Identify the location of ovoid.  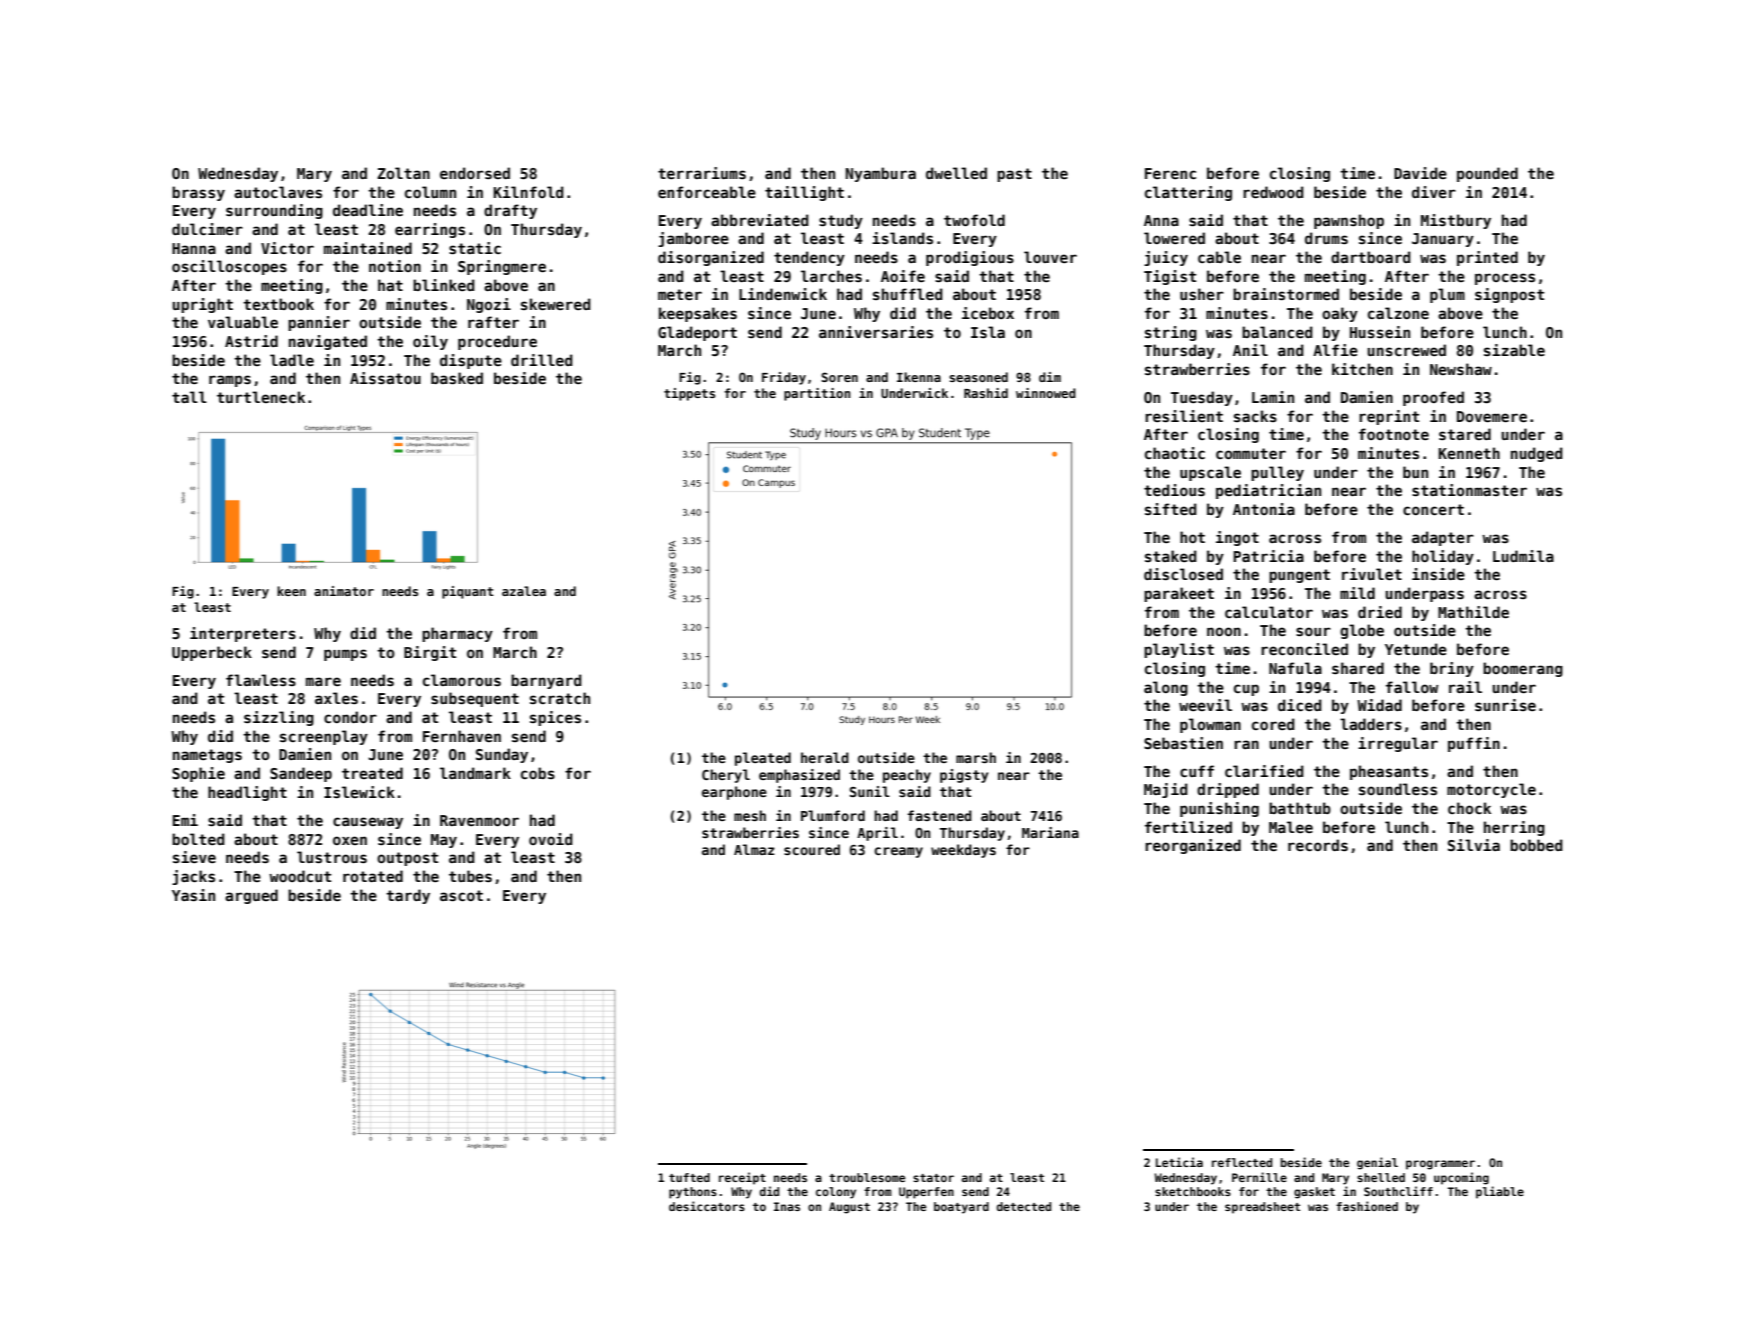
(551, 839).
